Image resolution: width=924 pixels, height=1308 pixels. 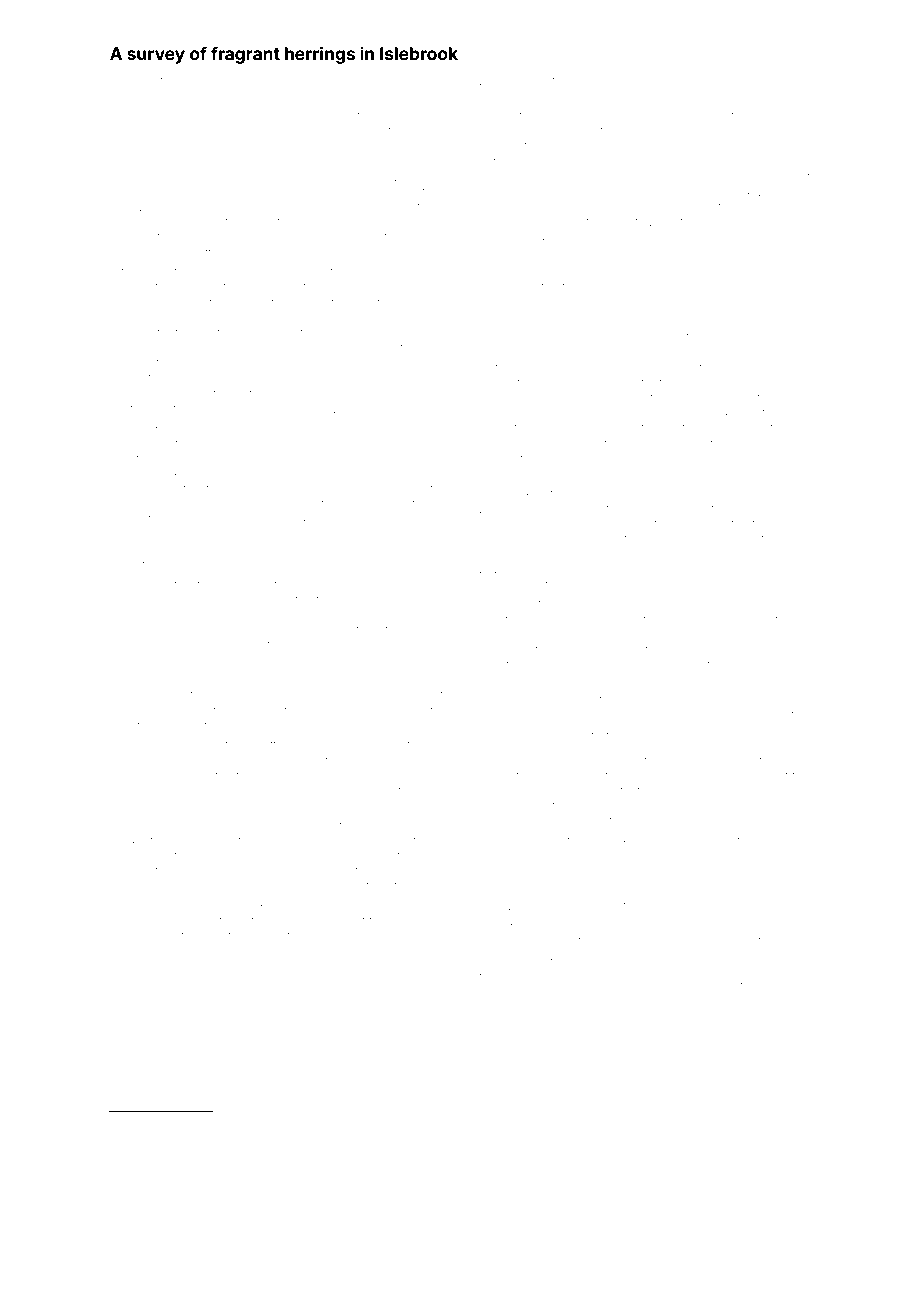 I want to click on trimmed, so click(x=709, y=336).
